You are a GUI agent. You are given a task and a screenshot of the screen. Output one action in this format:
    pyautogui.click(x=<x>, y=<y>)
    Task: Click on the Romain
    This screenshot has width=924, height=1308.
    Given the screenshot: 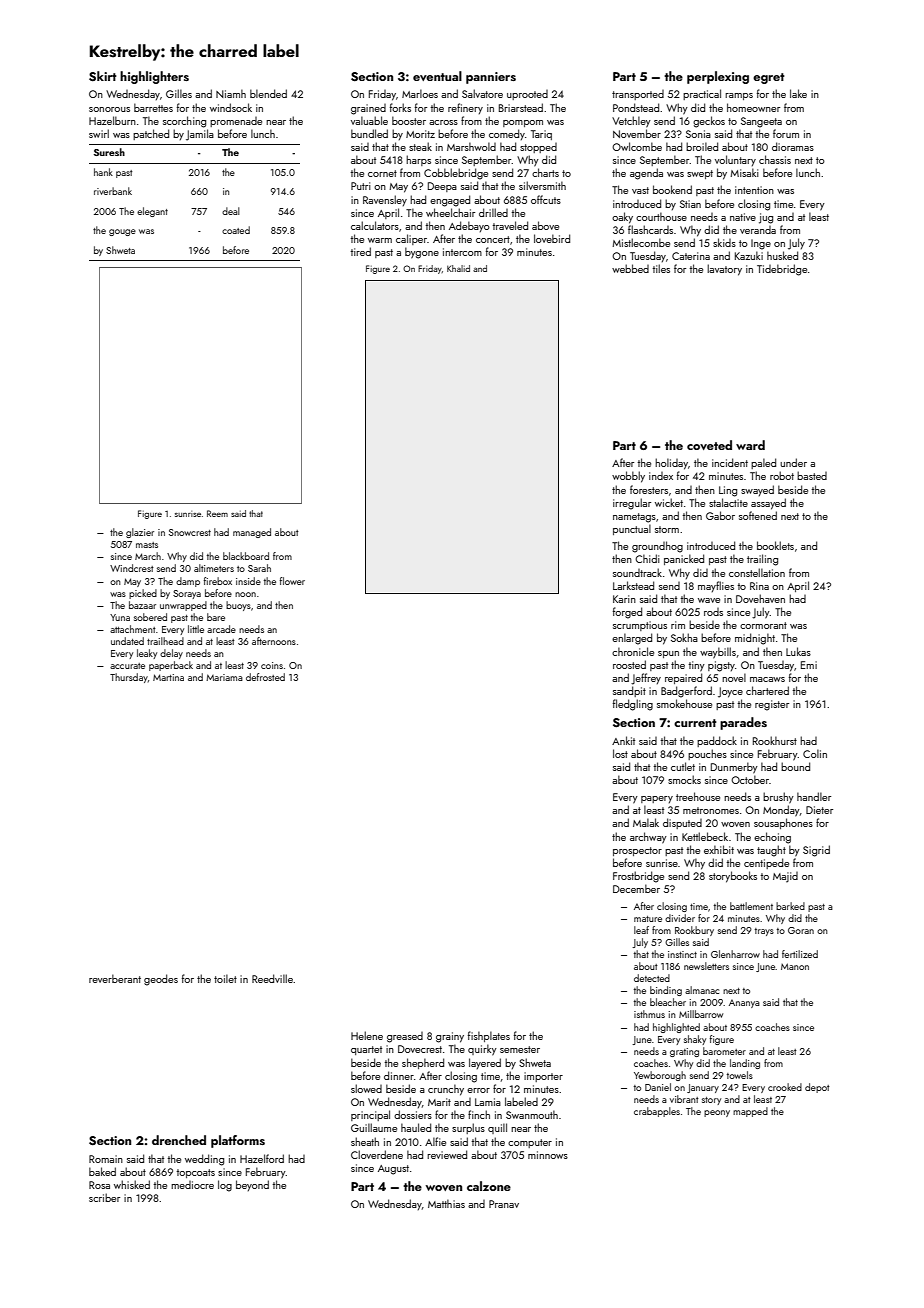 What is the action you would take?
    pyautogui.click(x=106, y=1159)
